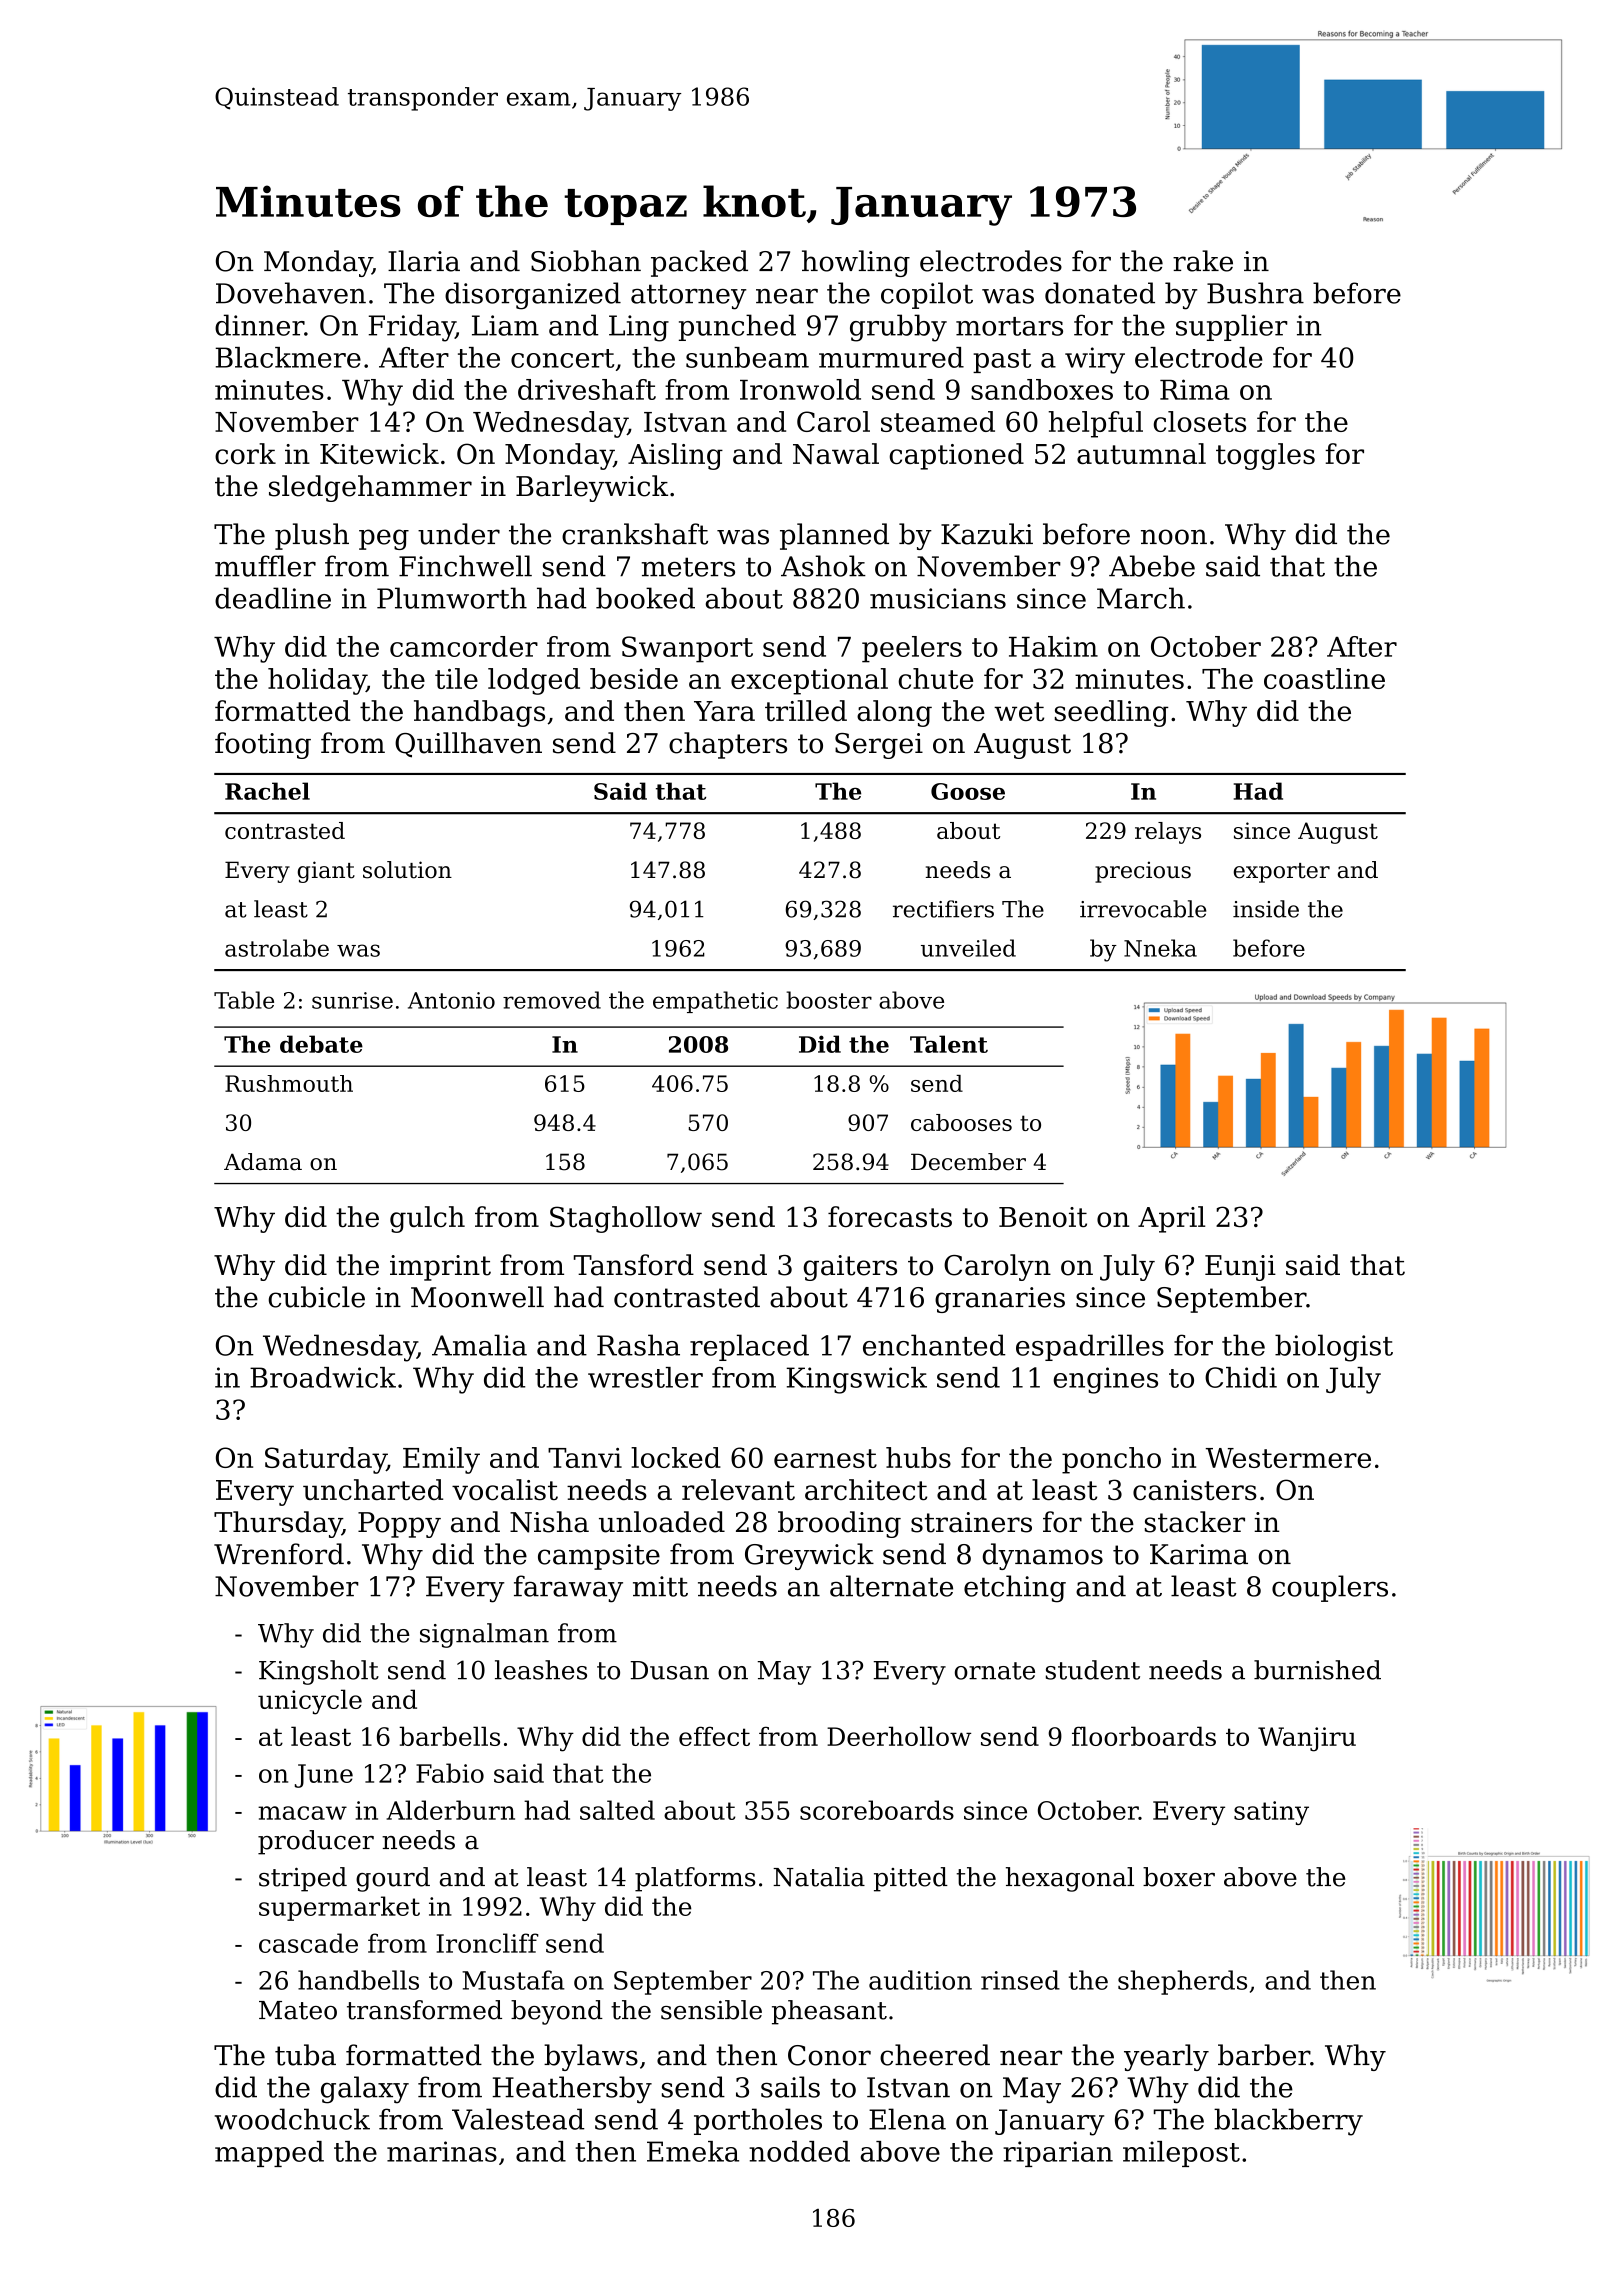 The width and height of the screenshot is (1620, 2292). Describe the element at coordinates (1093, 1670) in the screenshot. I see `student` at that location.
